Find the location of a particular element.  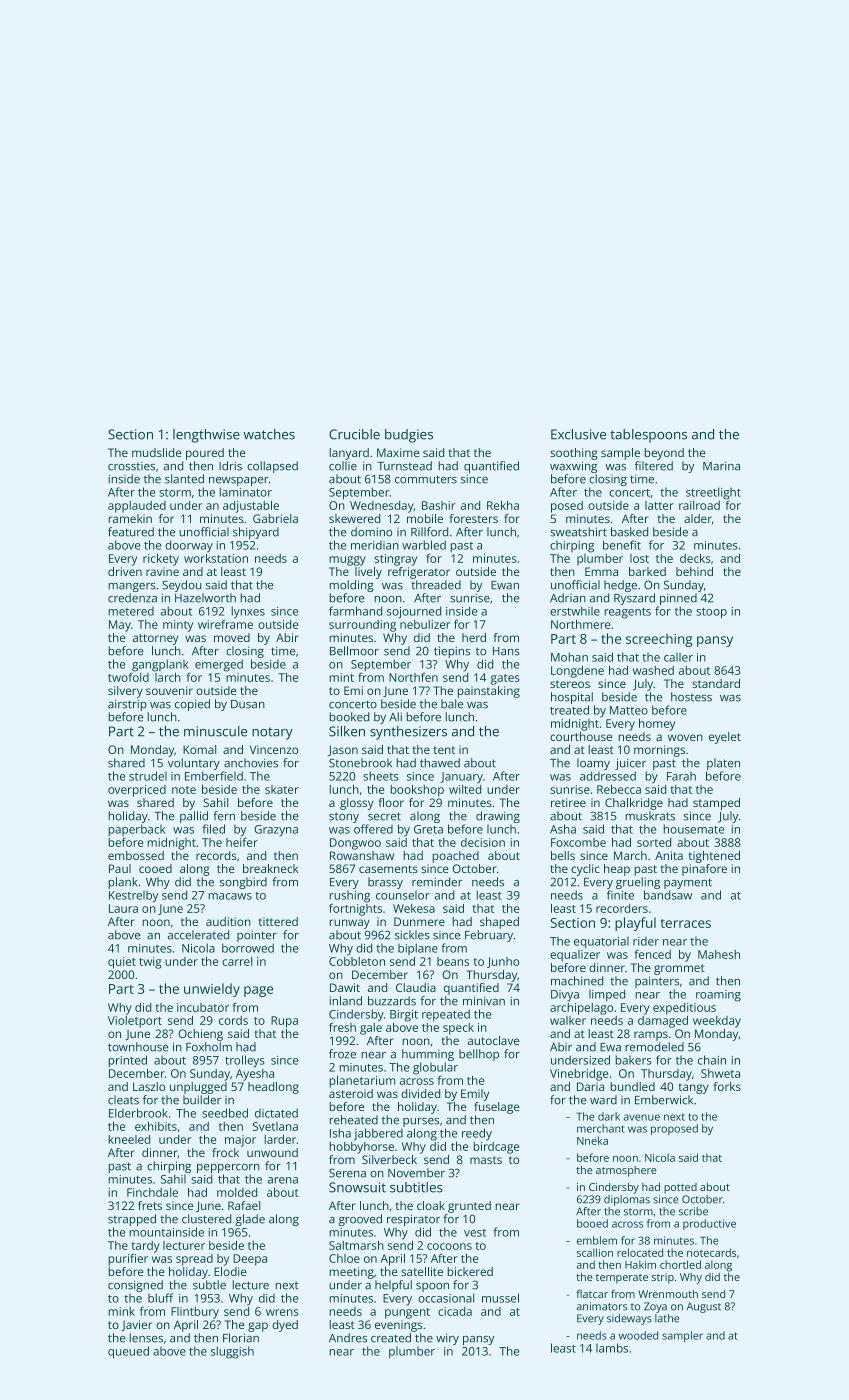

silvery is located at coordinates (125, 692).
